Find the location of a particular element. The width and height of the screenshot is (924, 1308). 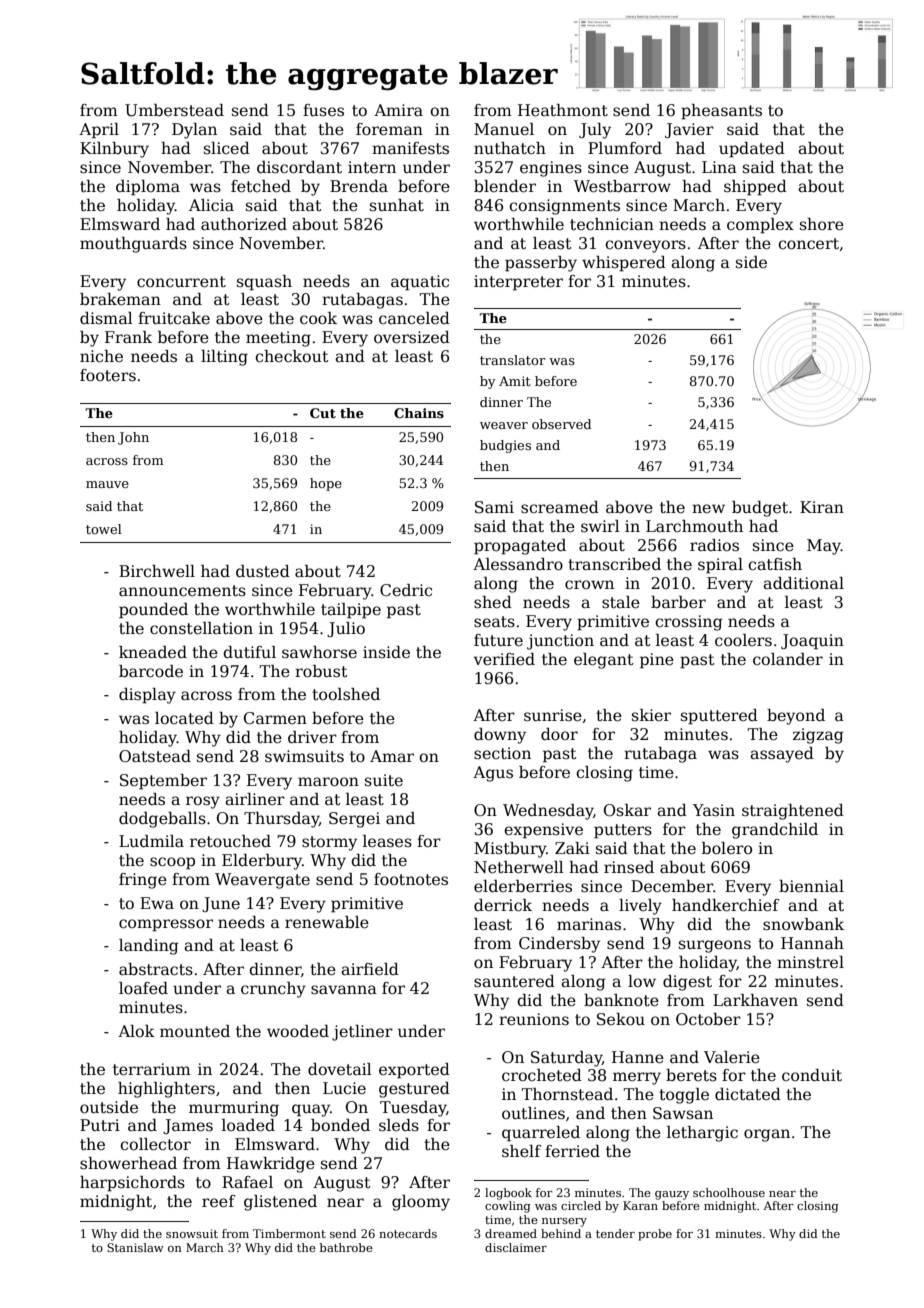

display is located at coordinates (147, 696).
